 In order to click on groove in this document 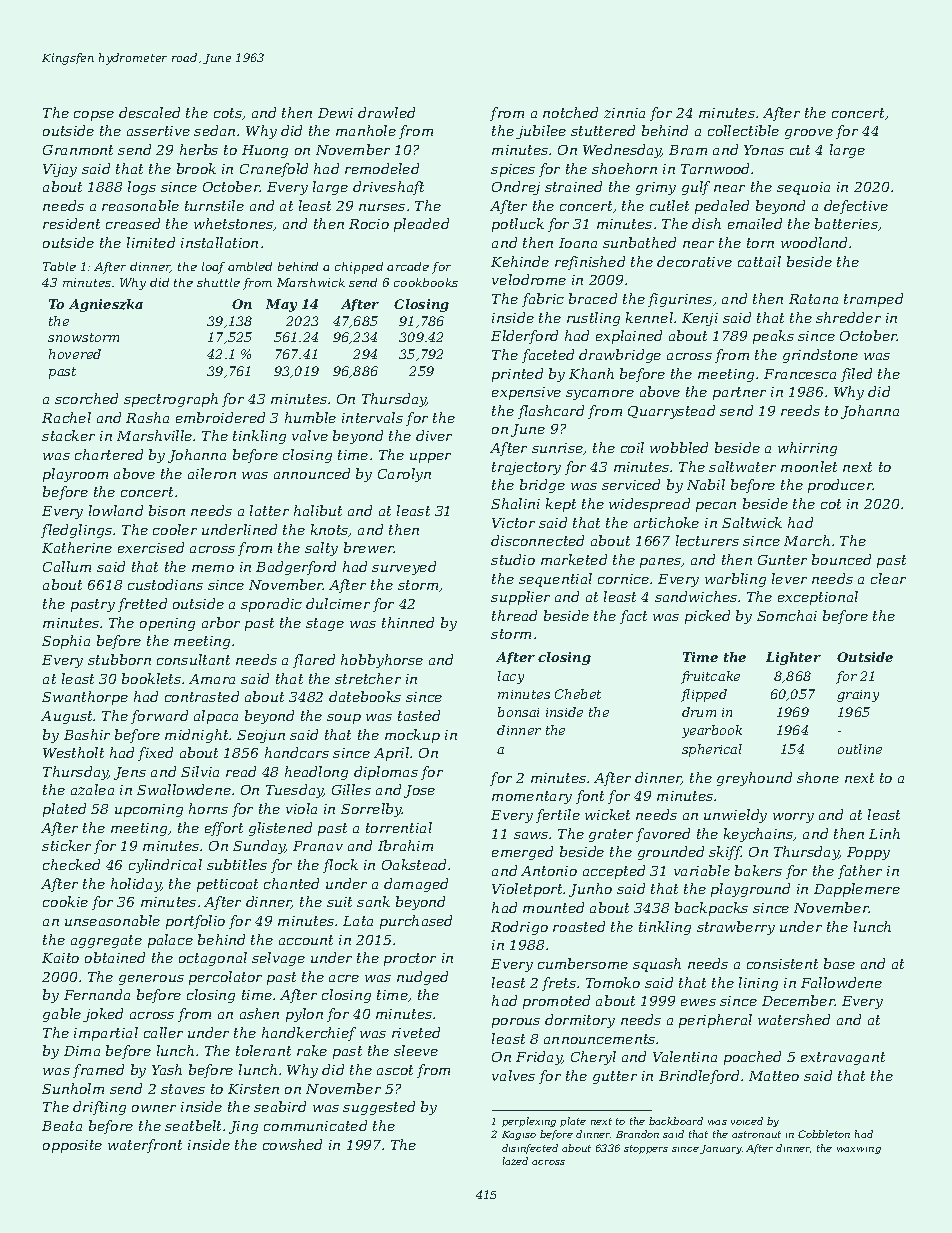, I will do `click(809, 134)`.
